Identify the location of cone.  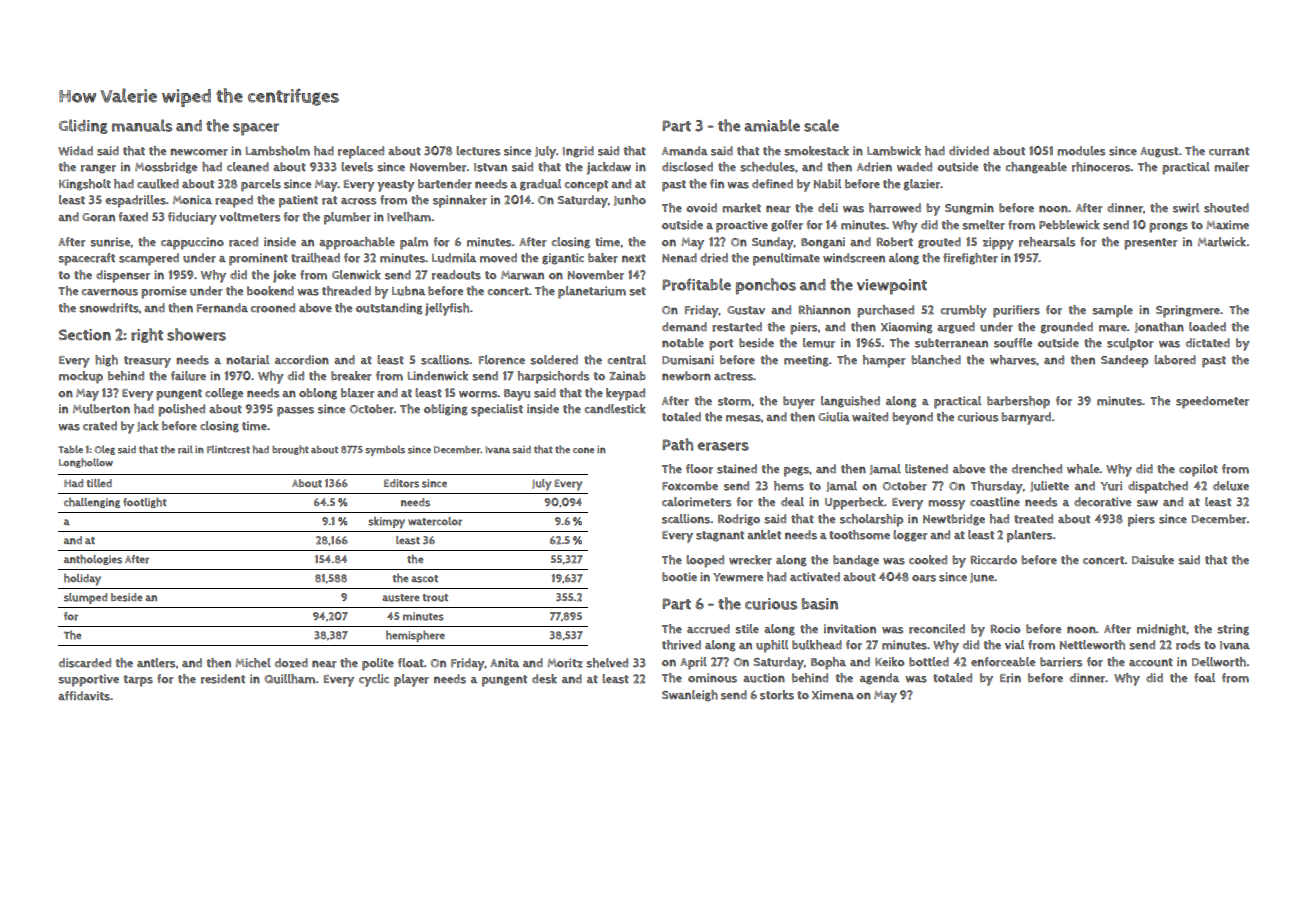
(583, 450).
